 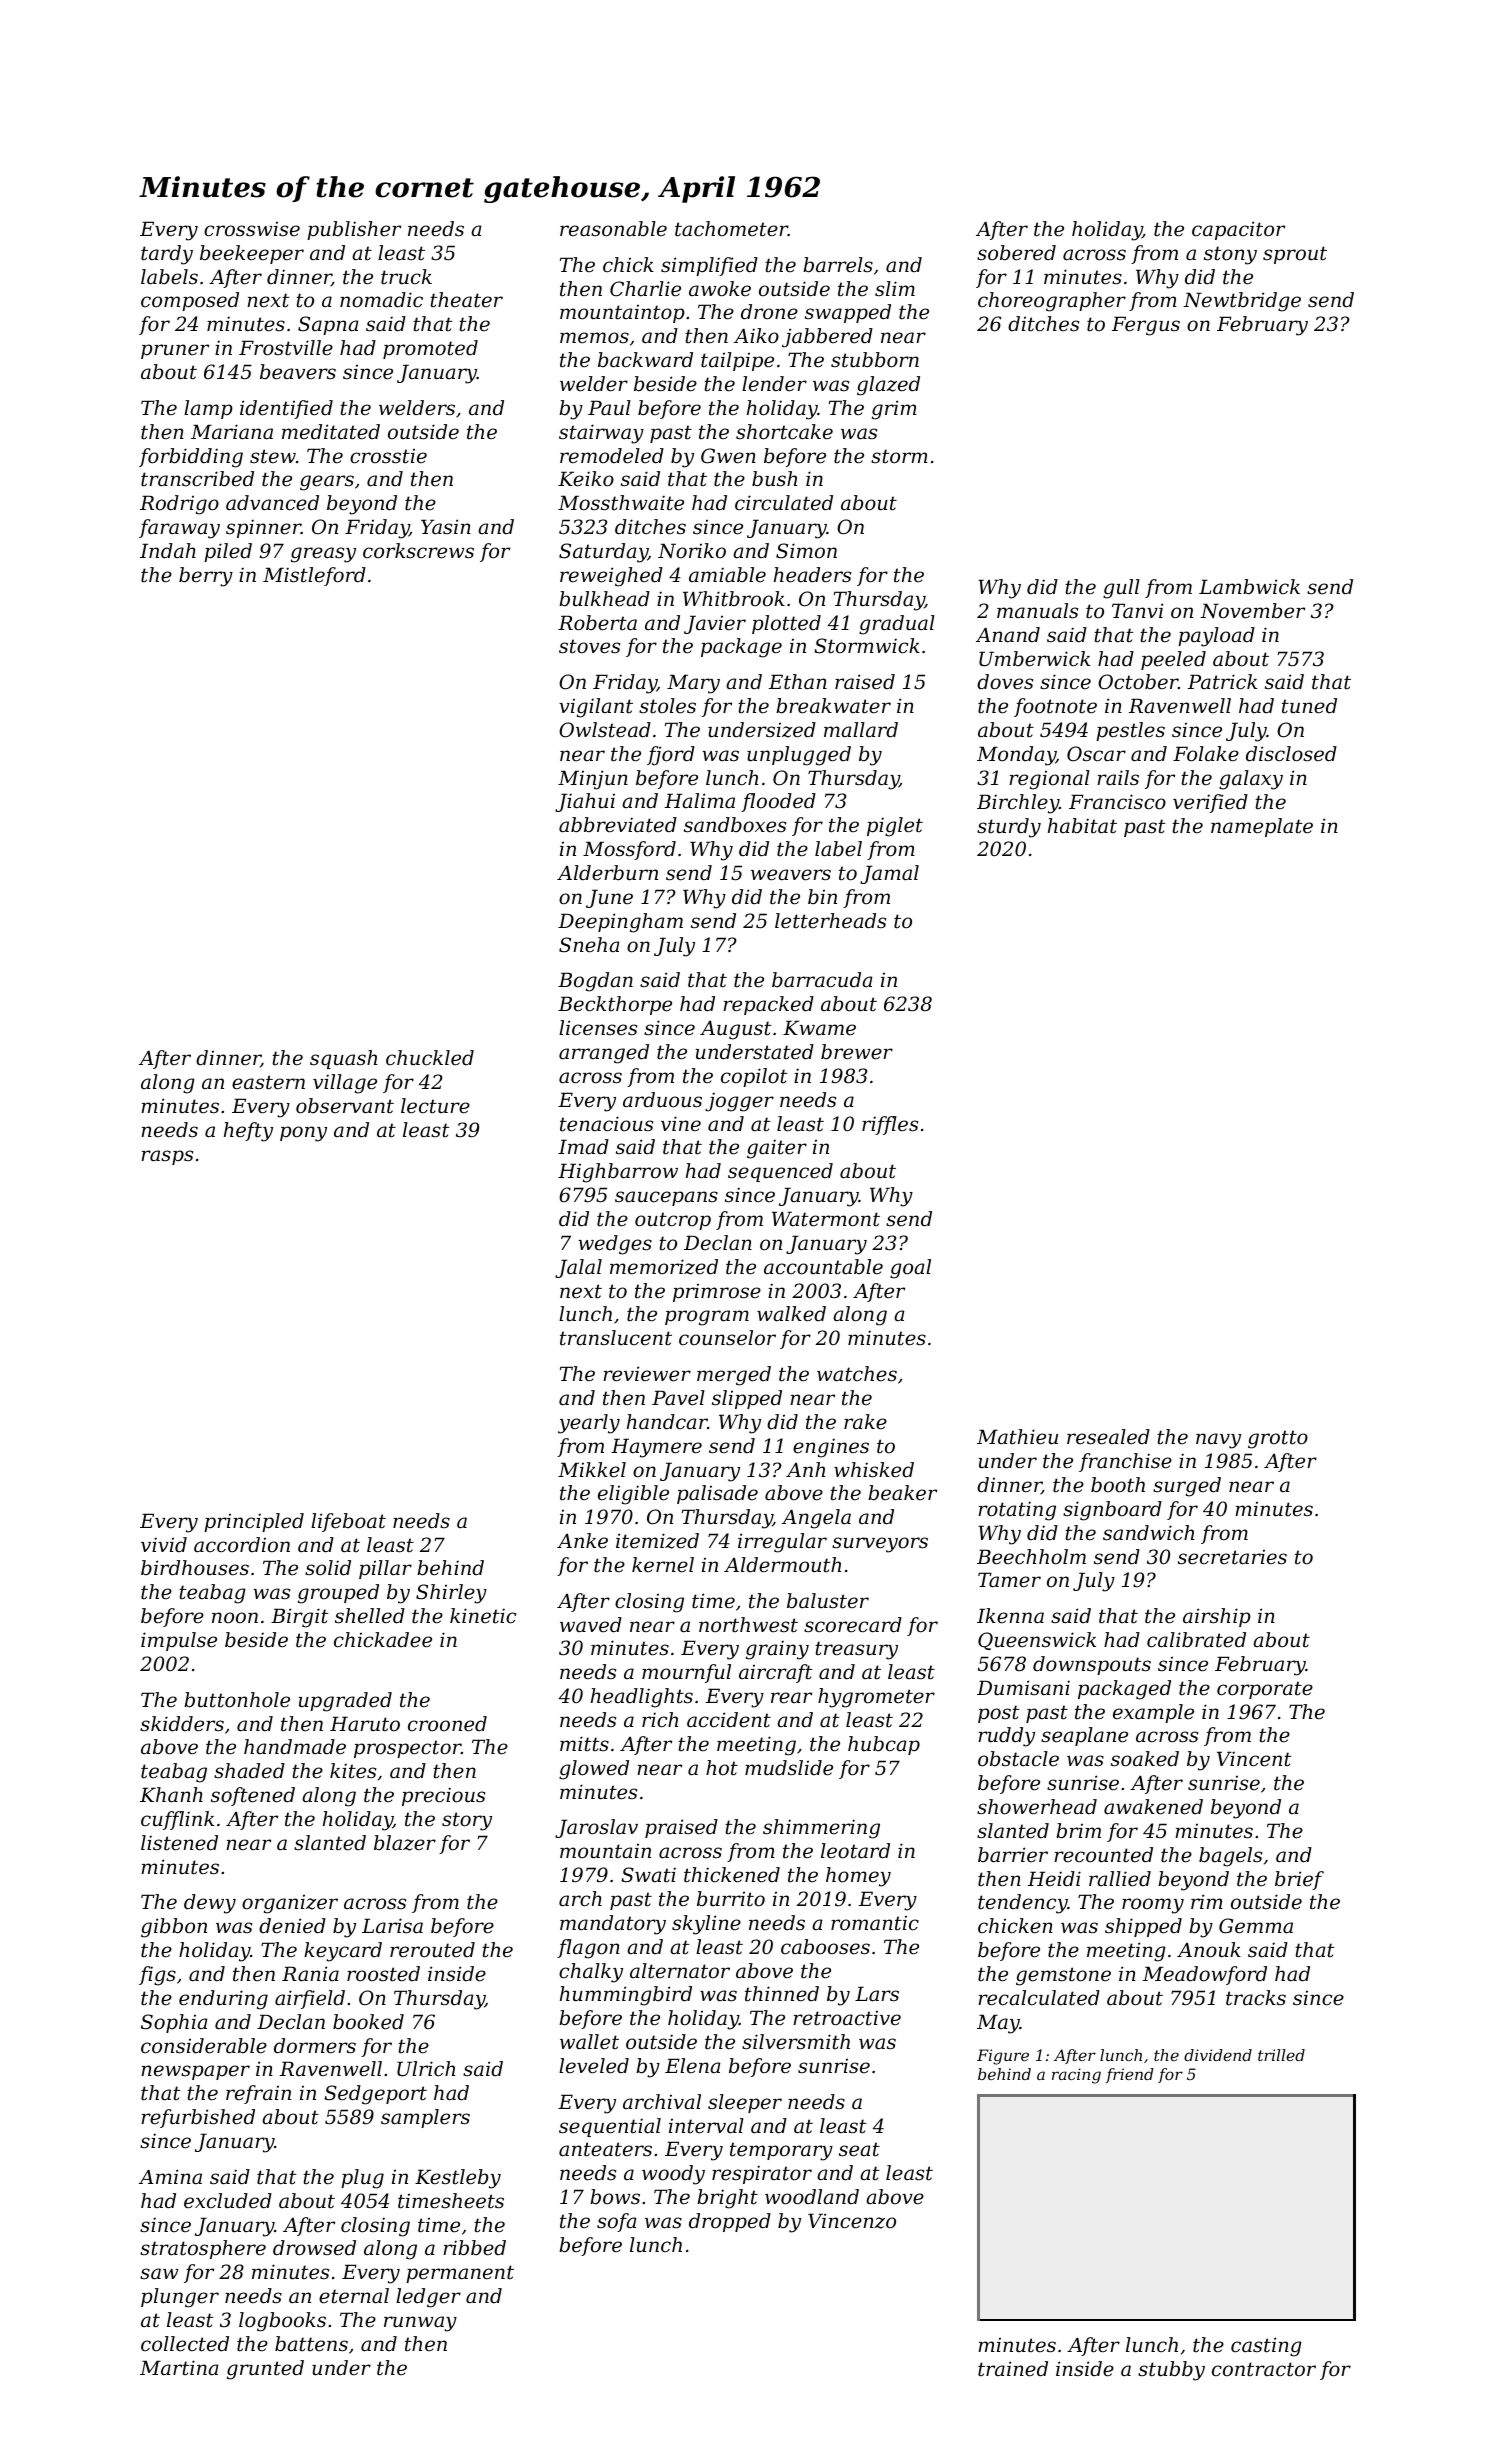 What do you see at coordinates (852, 2221) in the screenshot?
I see `Vincenzo` at bounding box center [852, 2221].
